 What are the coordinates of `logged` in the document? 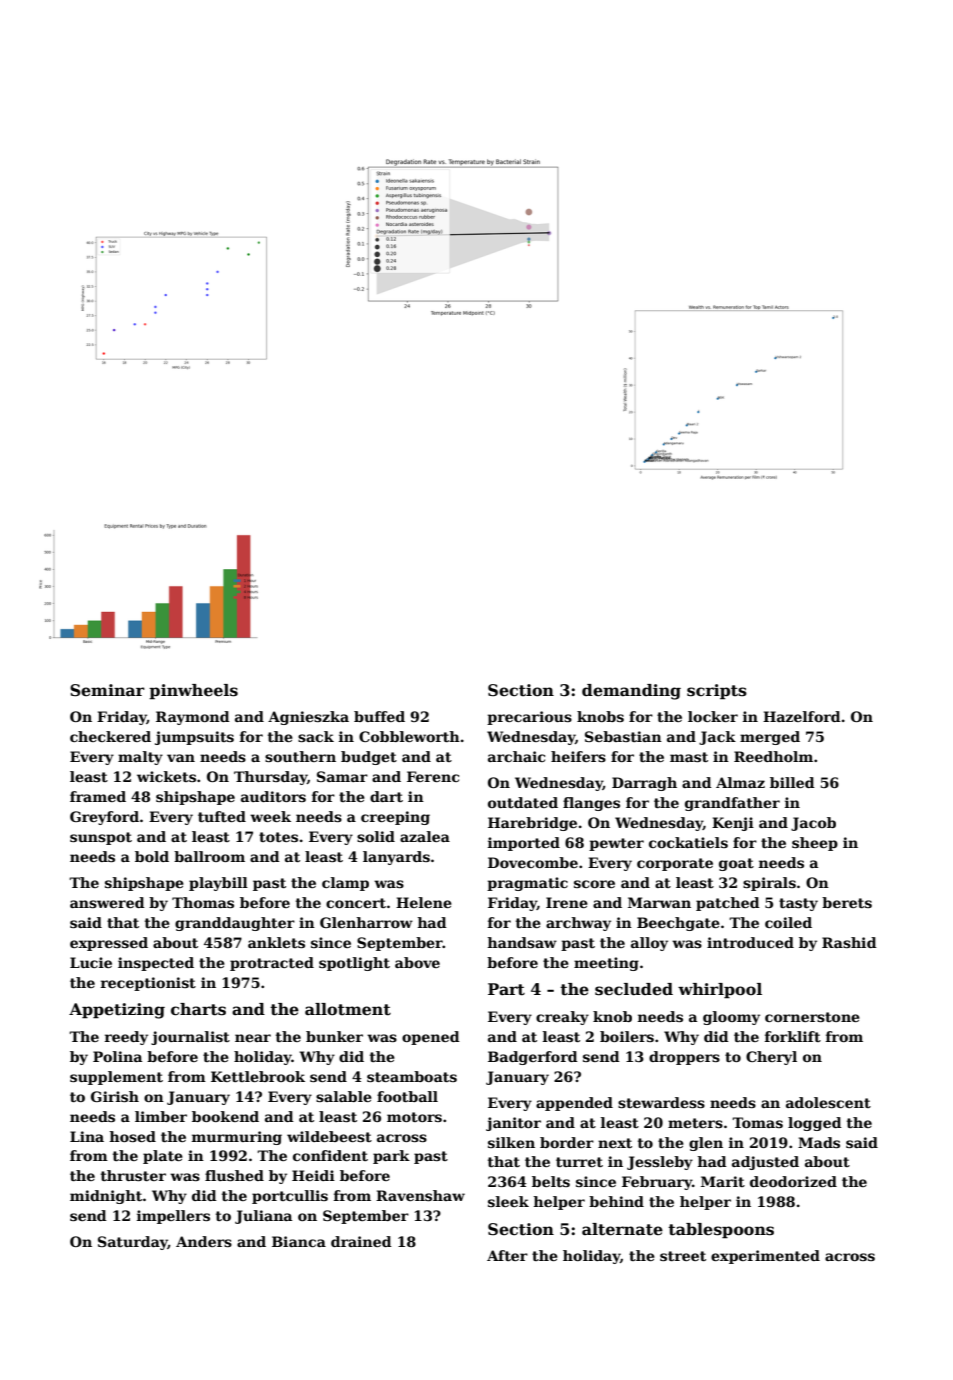 It's located at (815, 1124).
